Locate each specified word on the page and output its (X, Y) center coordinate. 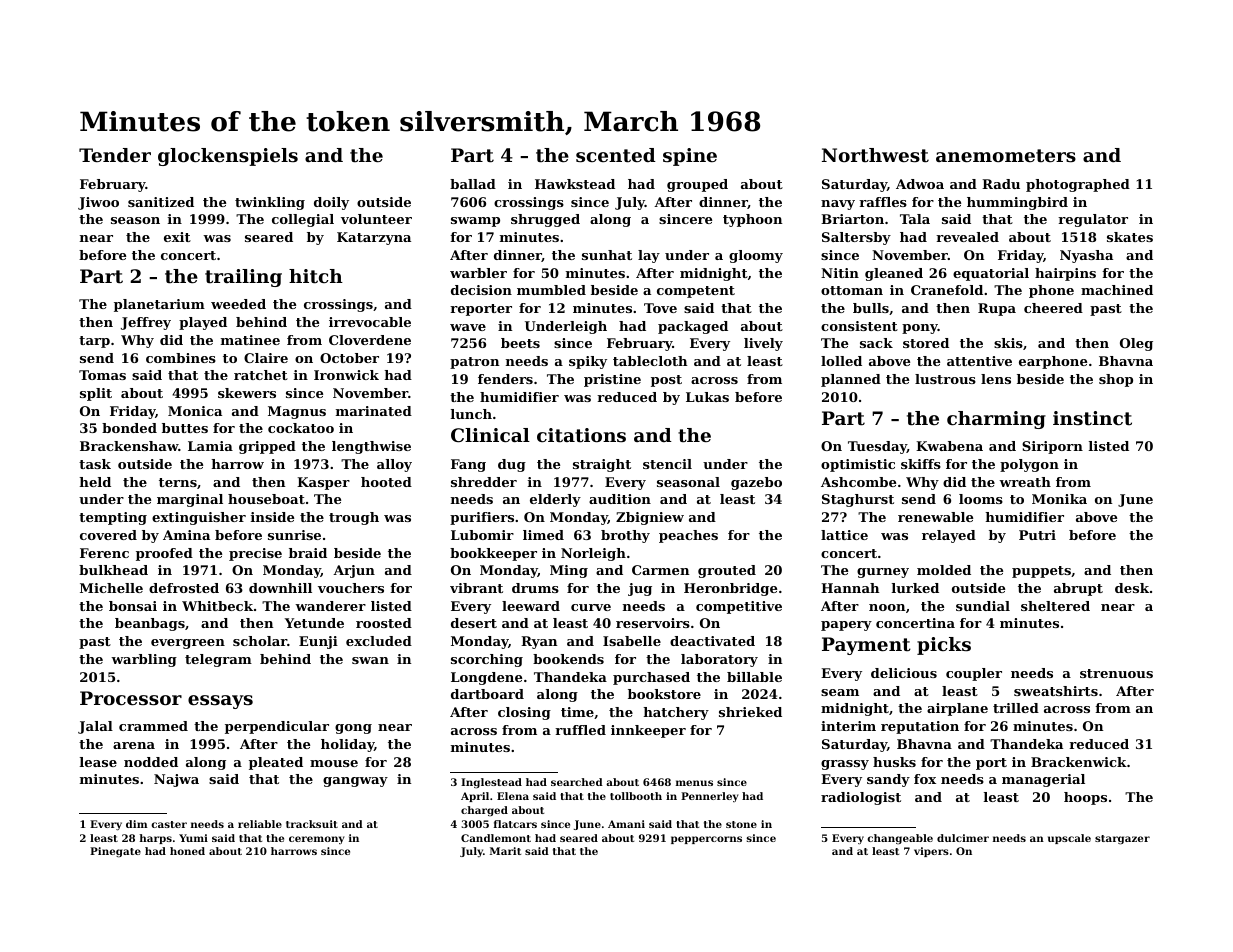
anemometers (1006, 155)
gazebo (756, 483)
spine (690, 157)
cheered (1053, 308)
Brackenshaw (129, 446)
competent (696, 292)
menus (694, 783)
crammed (153, 726)
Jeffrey (146, 323)
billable (754, 677)
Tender (115, 155)
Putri (1037, 535)
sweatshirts (1056, 691)
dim (137, 824)
